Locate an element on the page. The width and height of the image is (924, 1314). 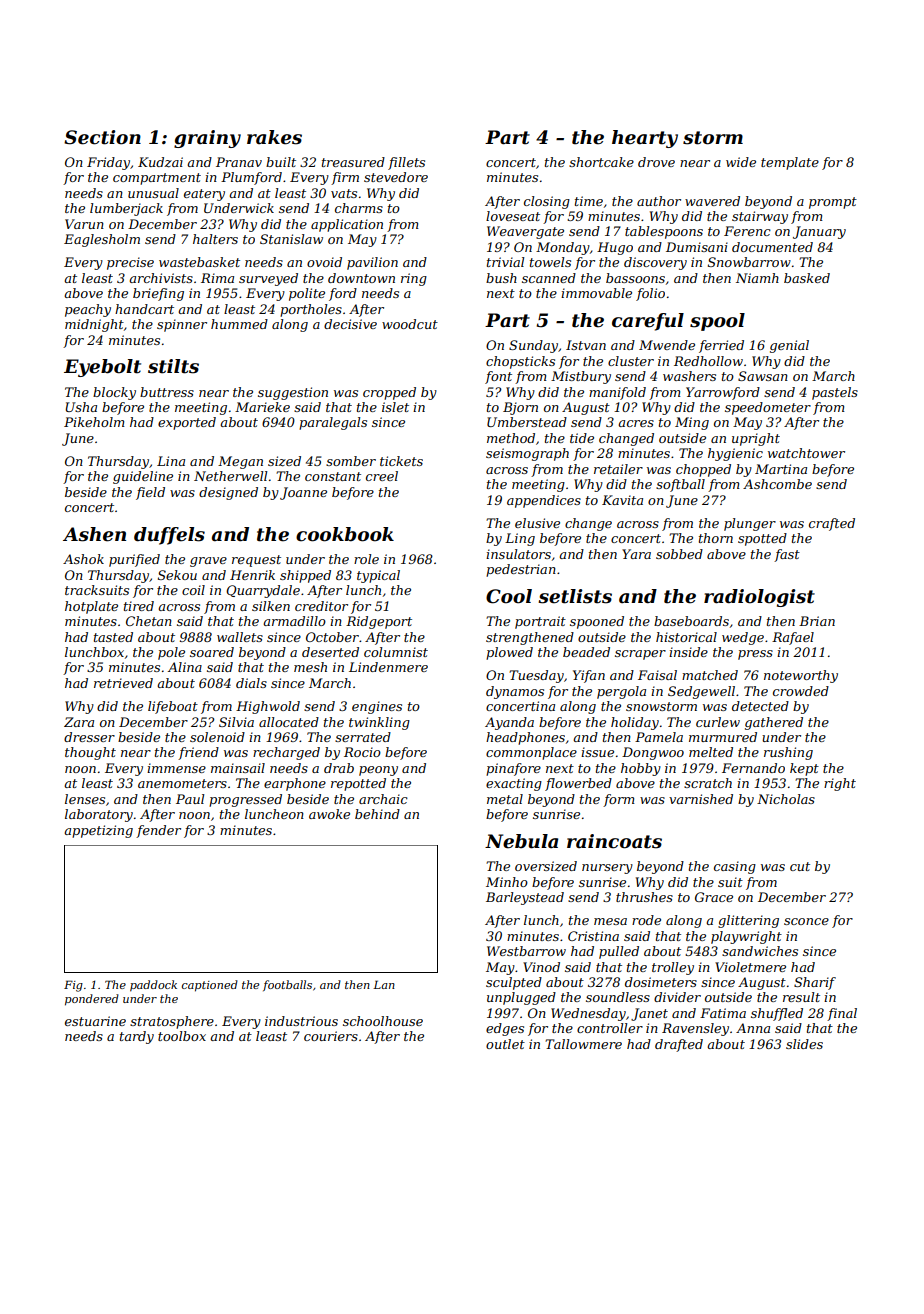
outlet is located at coordinates (505, 1044).
